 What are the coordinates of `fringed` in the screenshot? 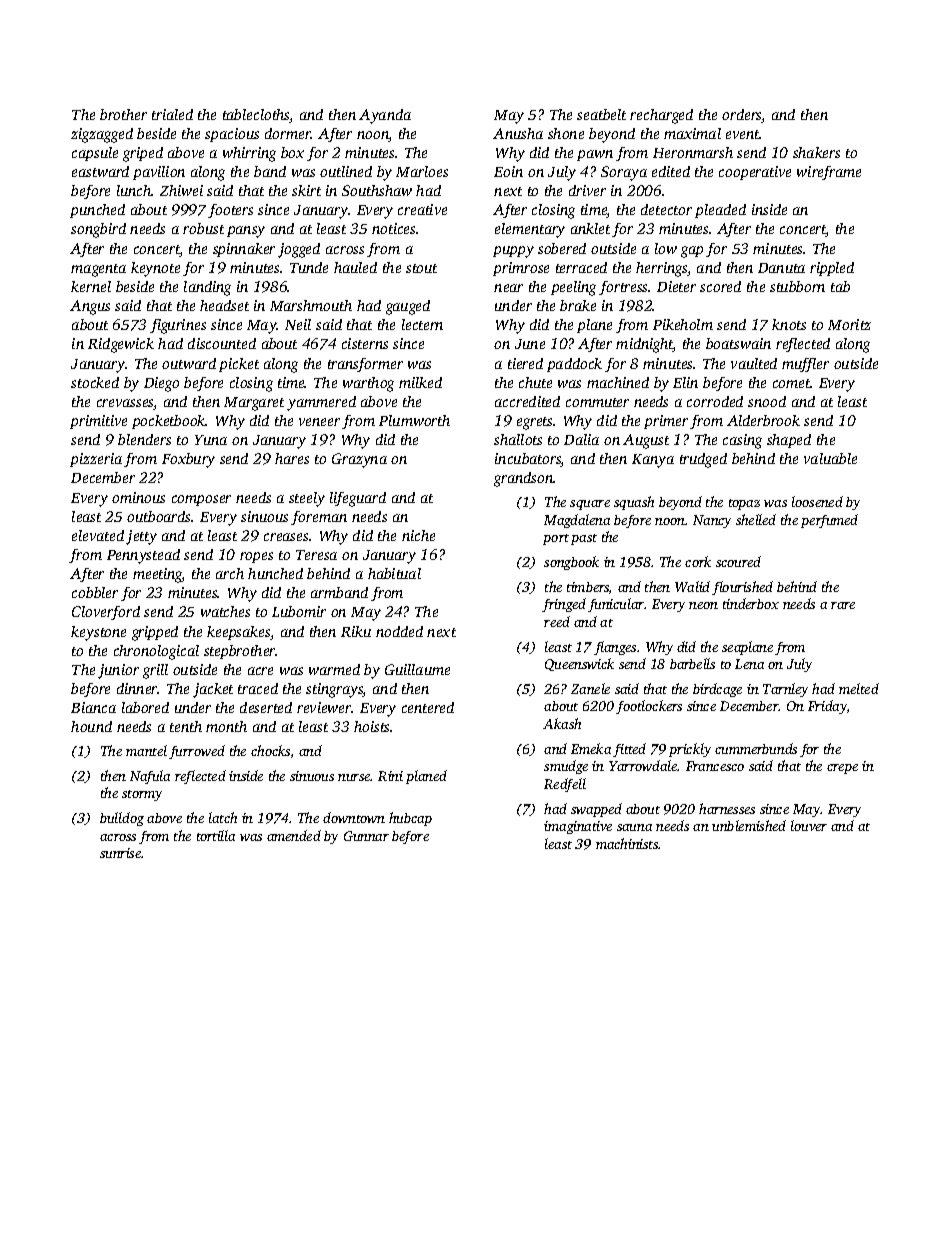 It's located at (564, 605).
